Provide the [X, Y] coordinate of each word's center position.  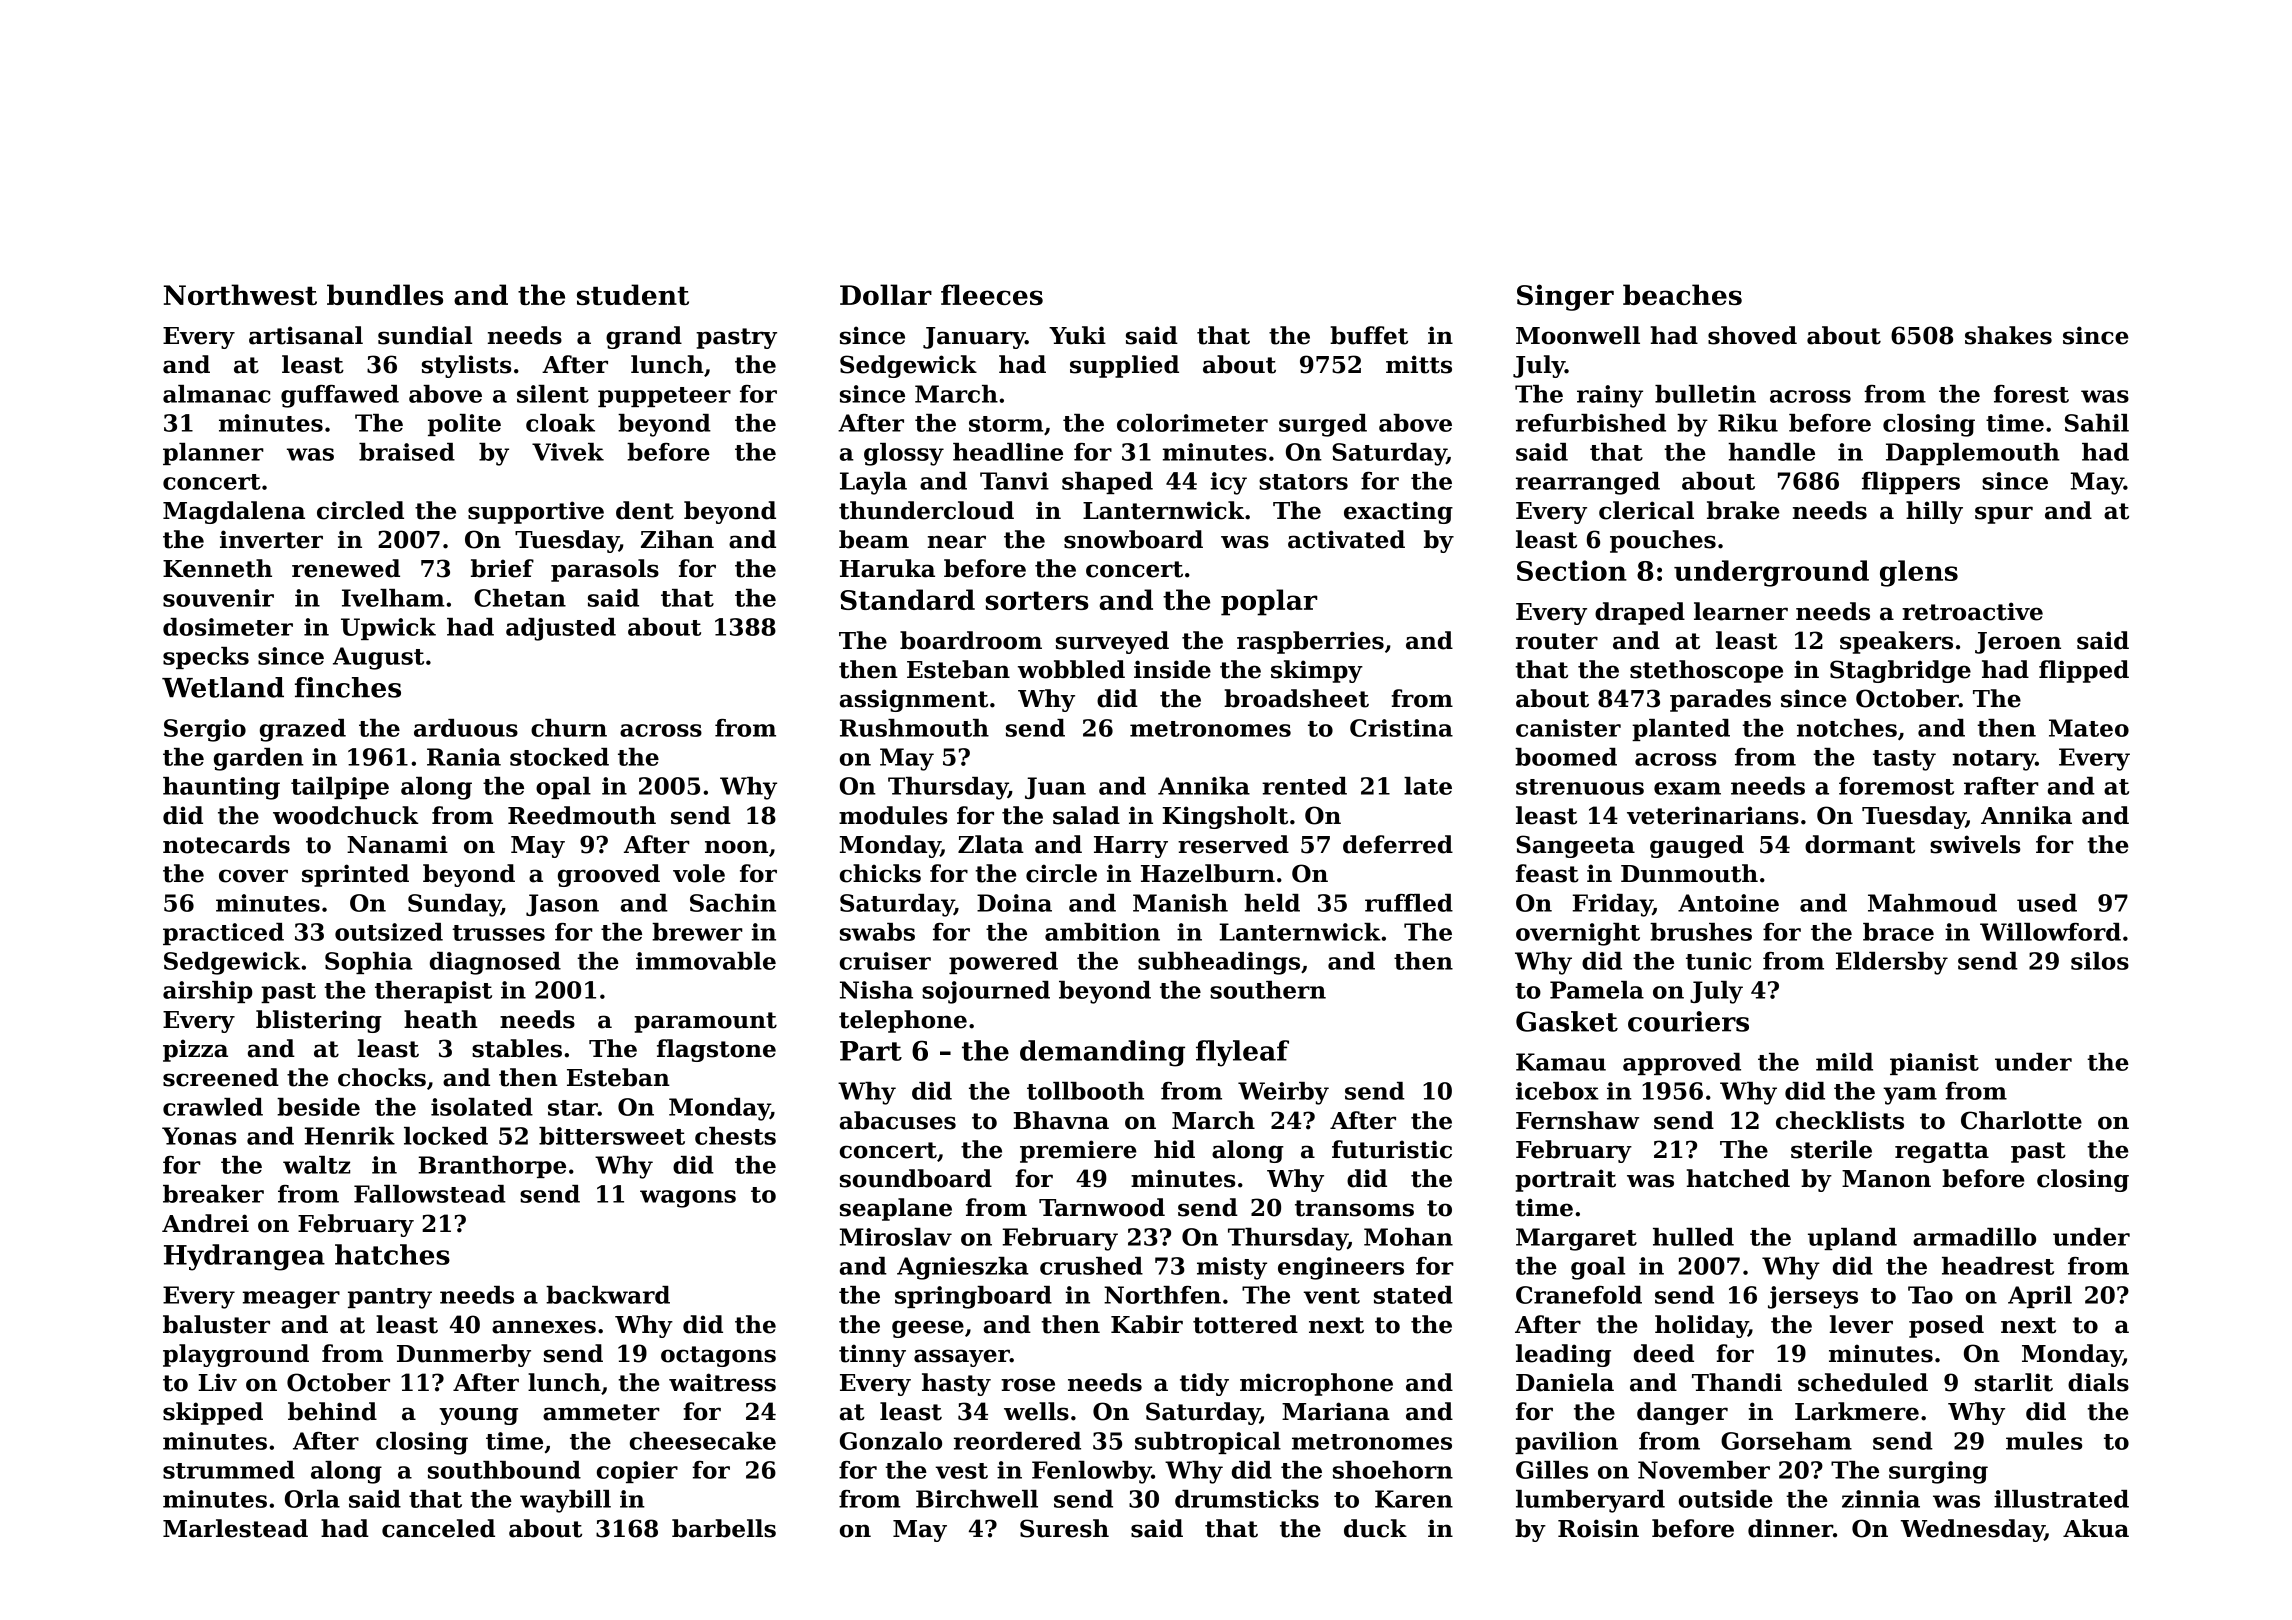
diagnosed [495, 963]
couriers [1688, 1021]
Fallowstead [430, 1194]
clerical [1646, 510]
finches [348, 687]
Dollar [886, 294]
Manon [1886, 1179]
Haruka [887, 568]
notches [1847, 728]
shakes [2008, 335]
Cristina [1401, 728]
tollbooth [1085, 1091]
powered [1003, 963]
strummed [229, 1470]
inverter [271, 539]
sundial [425, 335]
